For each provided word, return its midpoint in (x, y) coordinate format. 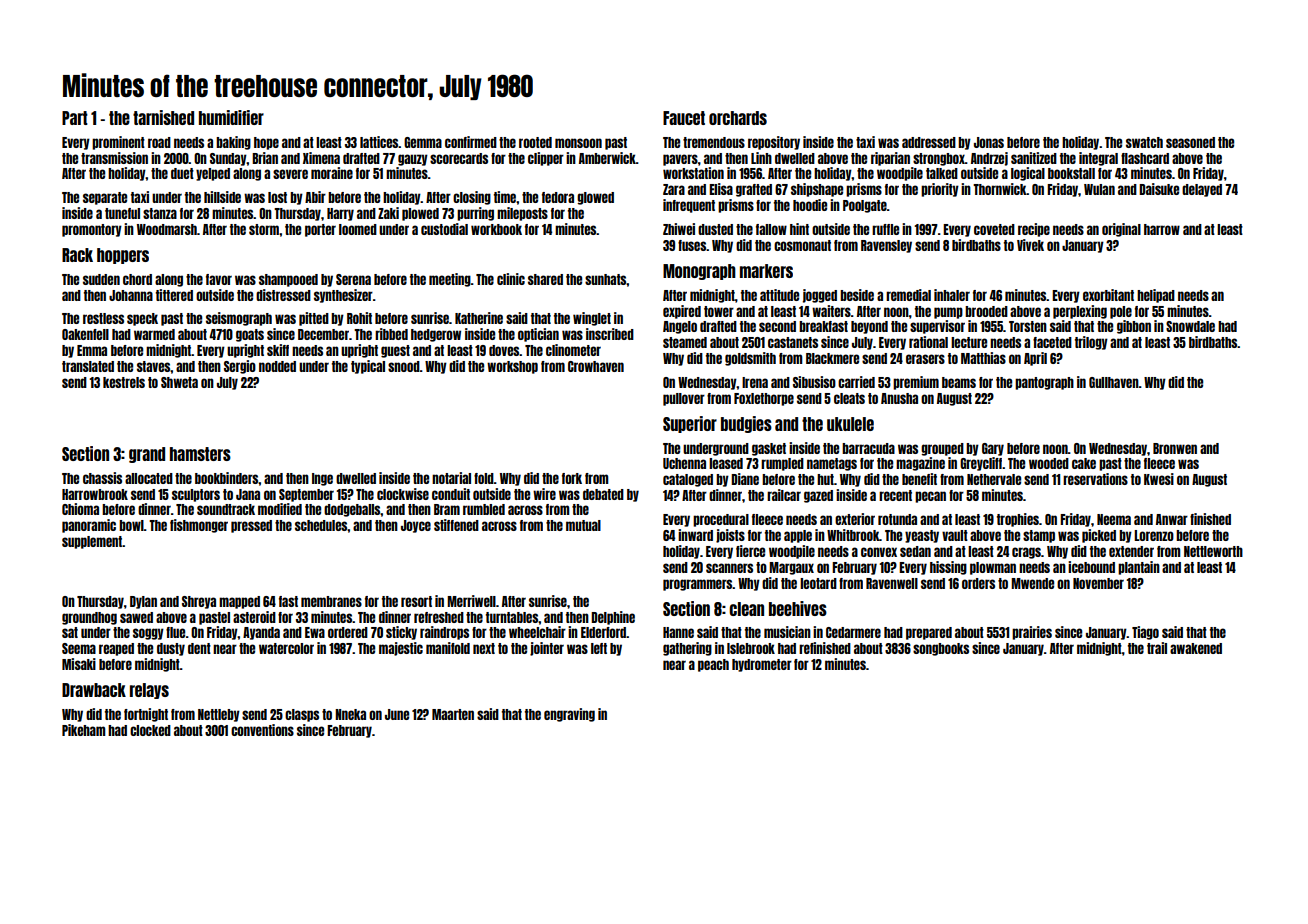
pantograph (1044, 383)
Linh (761, 158)
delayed (1202, 190)
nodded (277, 366)
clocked (150, 730)
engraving (569, 715)
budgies (746, 424)
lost (277, 197)
